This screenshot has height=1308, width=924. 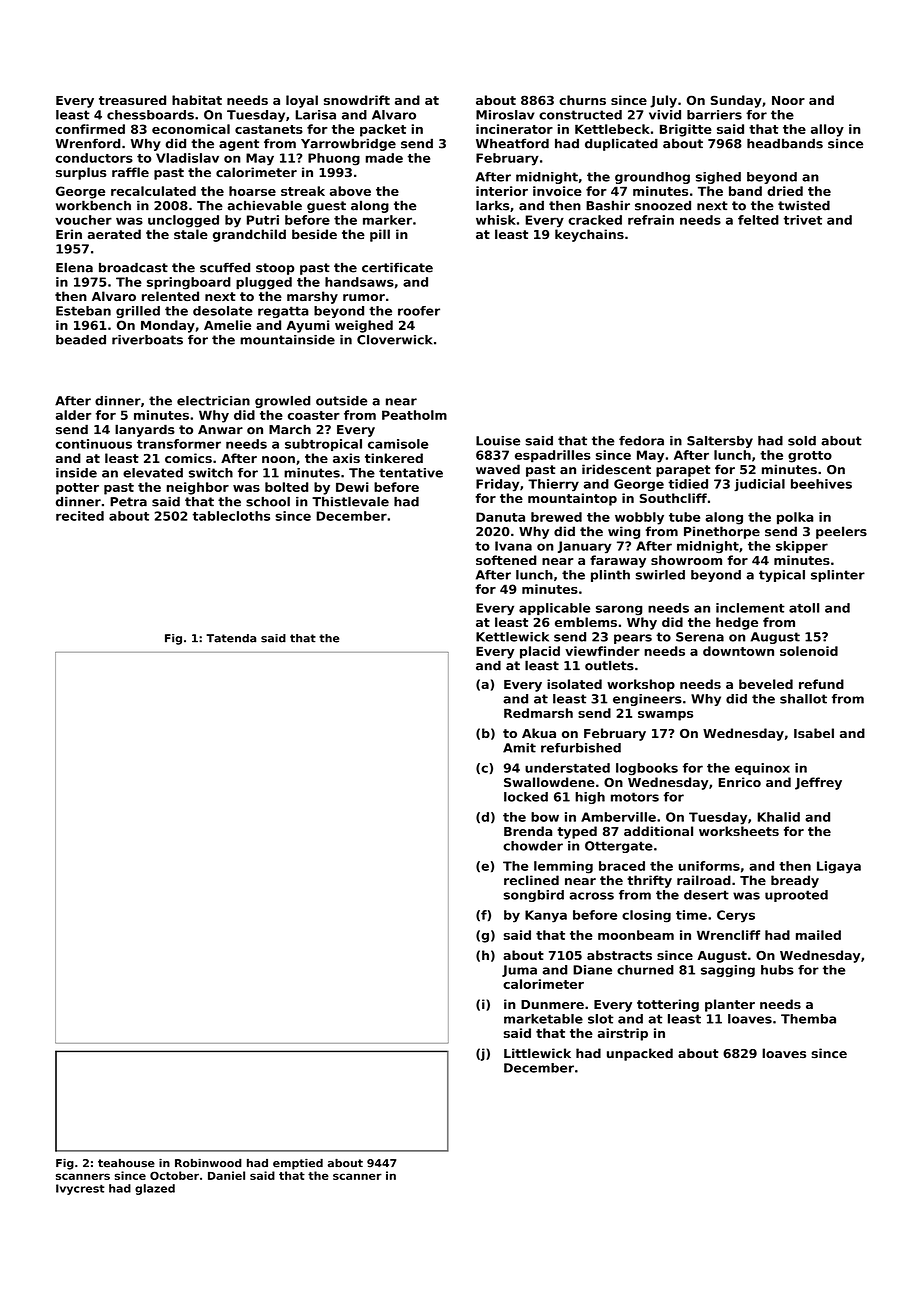 I want to click on Tatenda, so click(x=231, y=638).
